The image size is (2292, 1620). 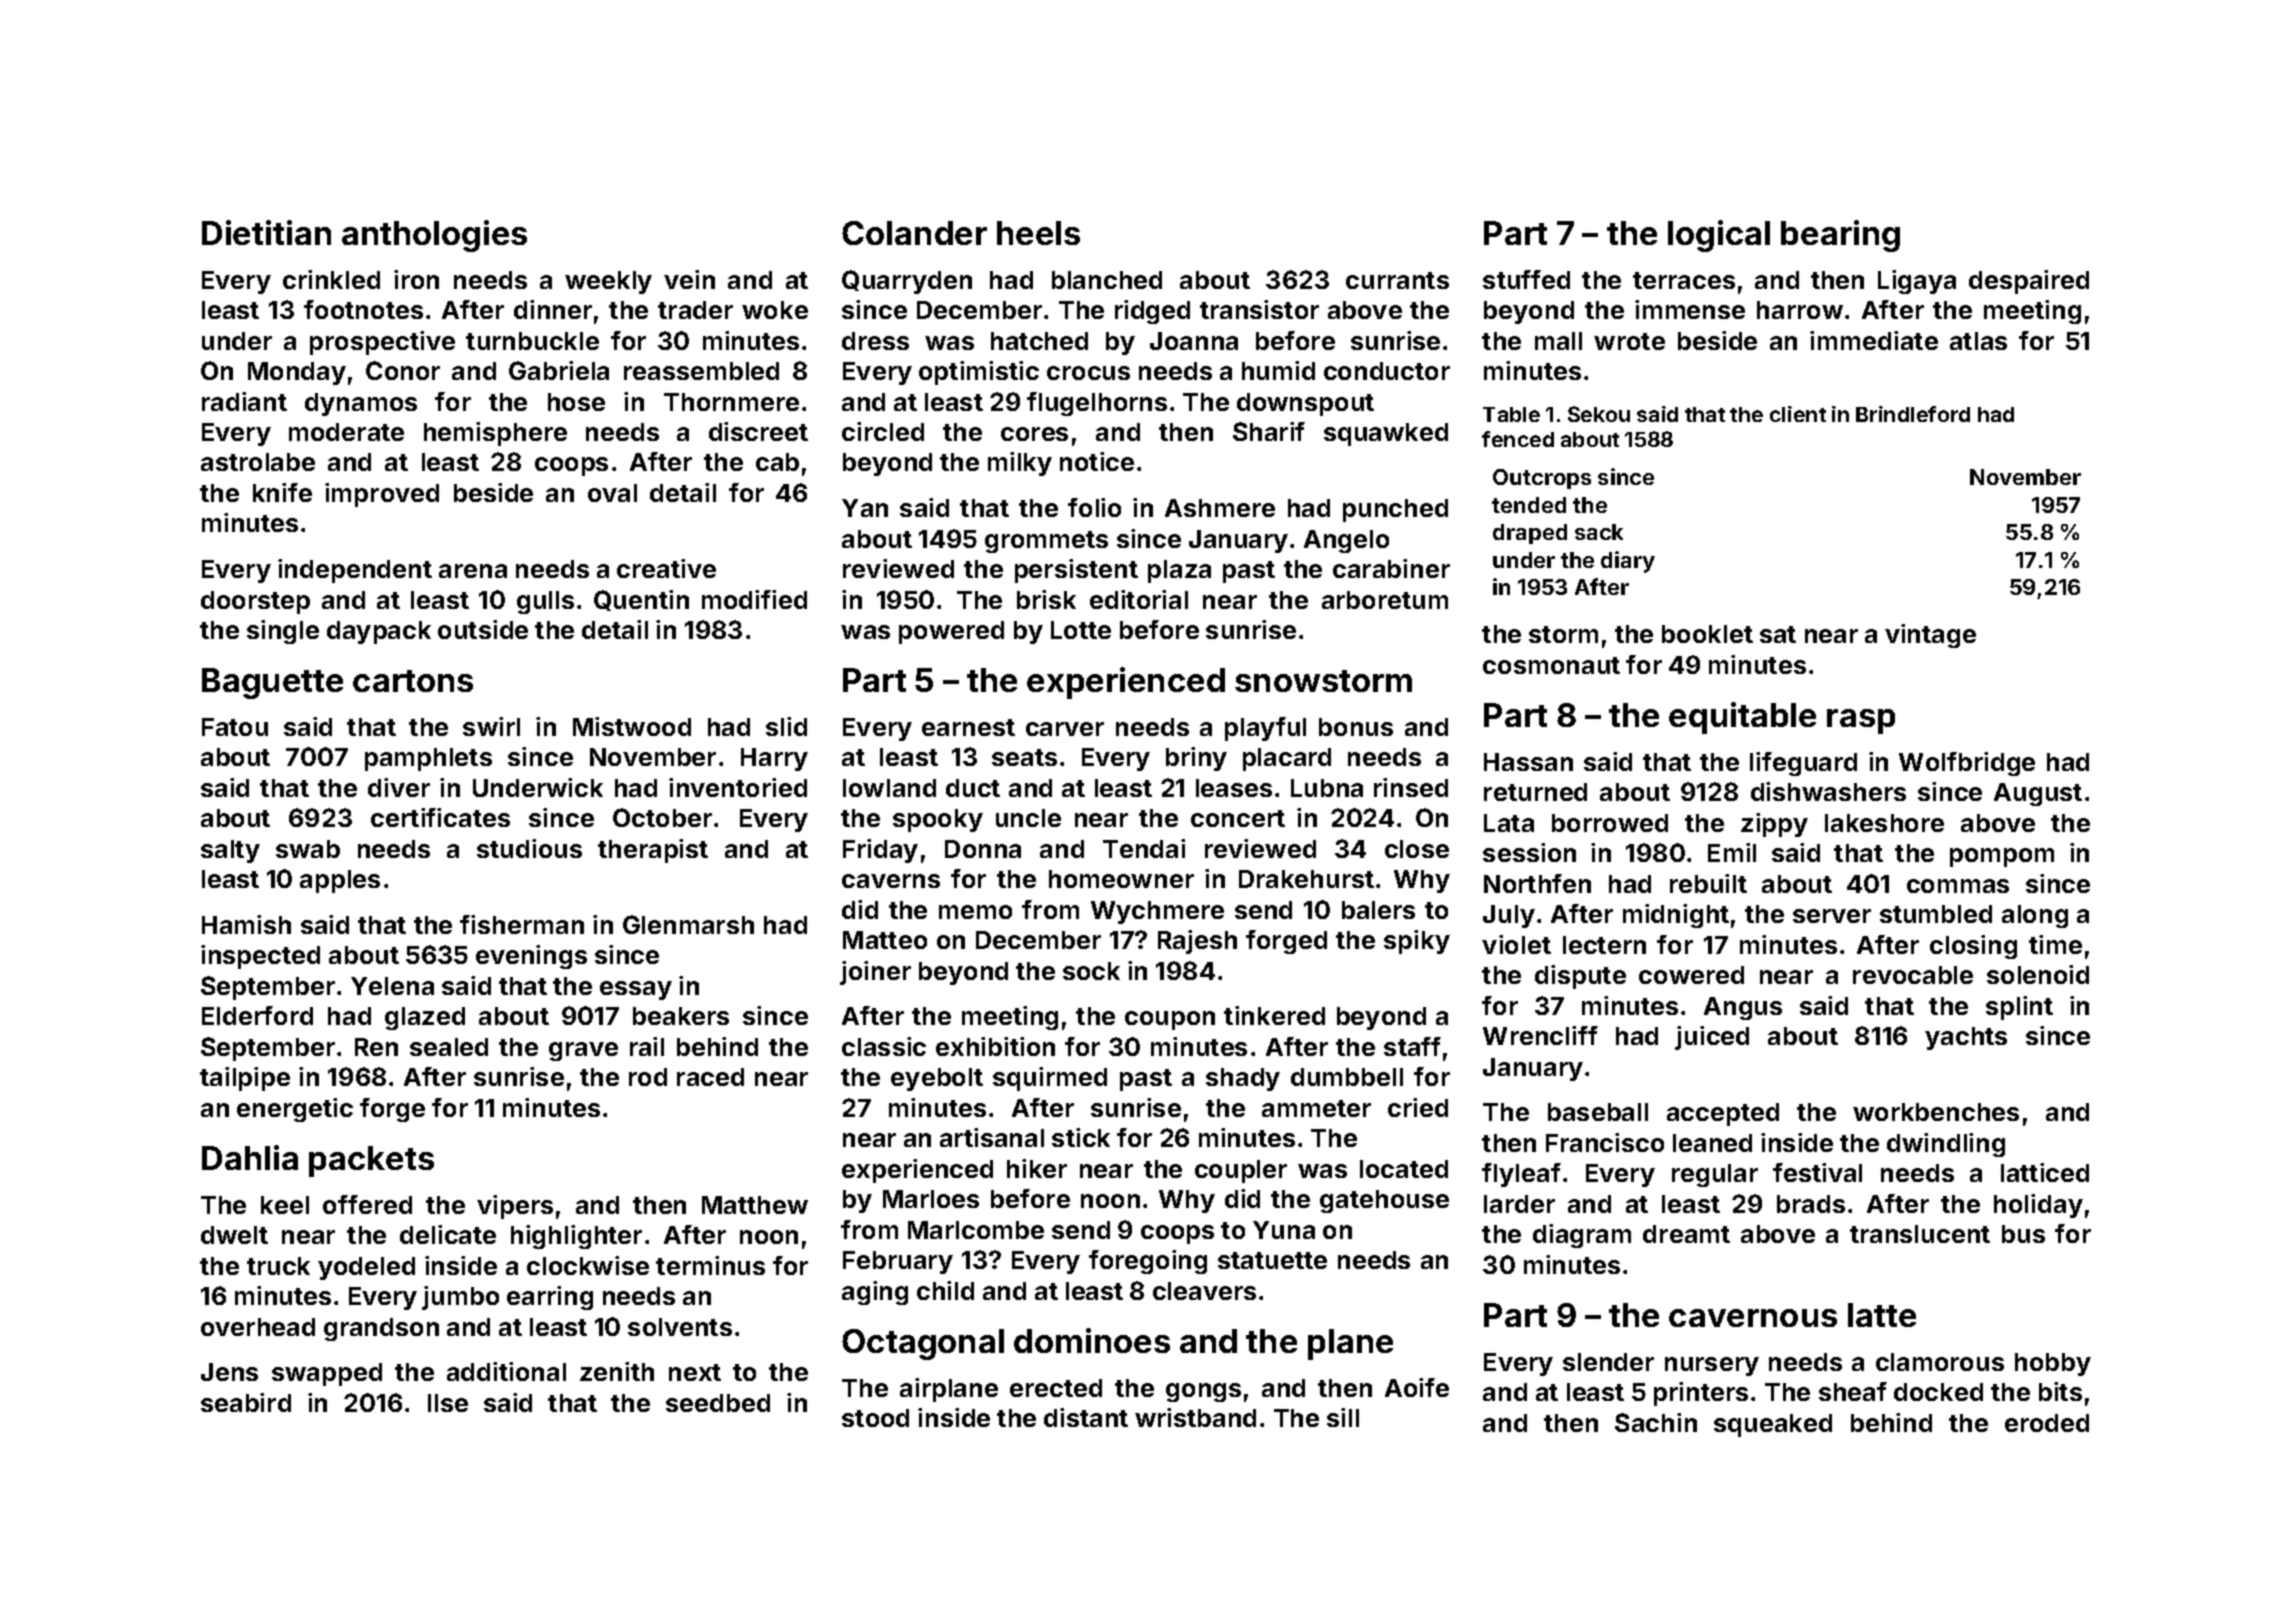 What do you see at coordinates (1086, 1417) in the document?
I see `distant` at bounding box center [1086, 1417].
